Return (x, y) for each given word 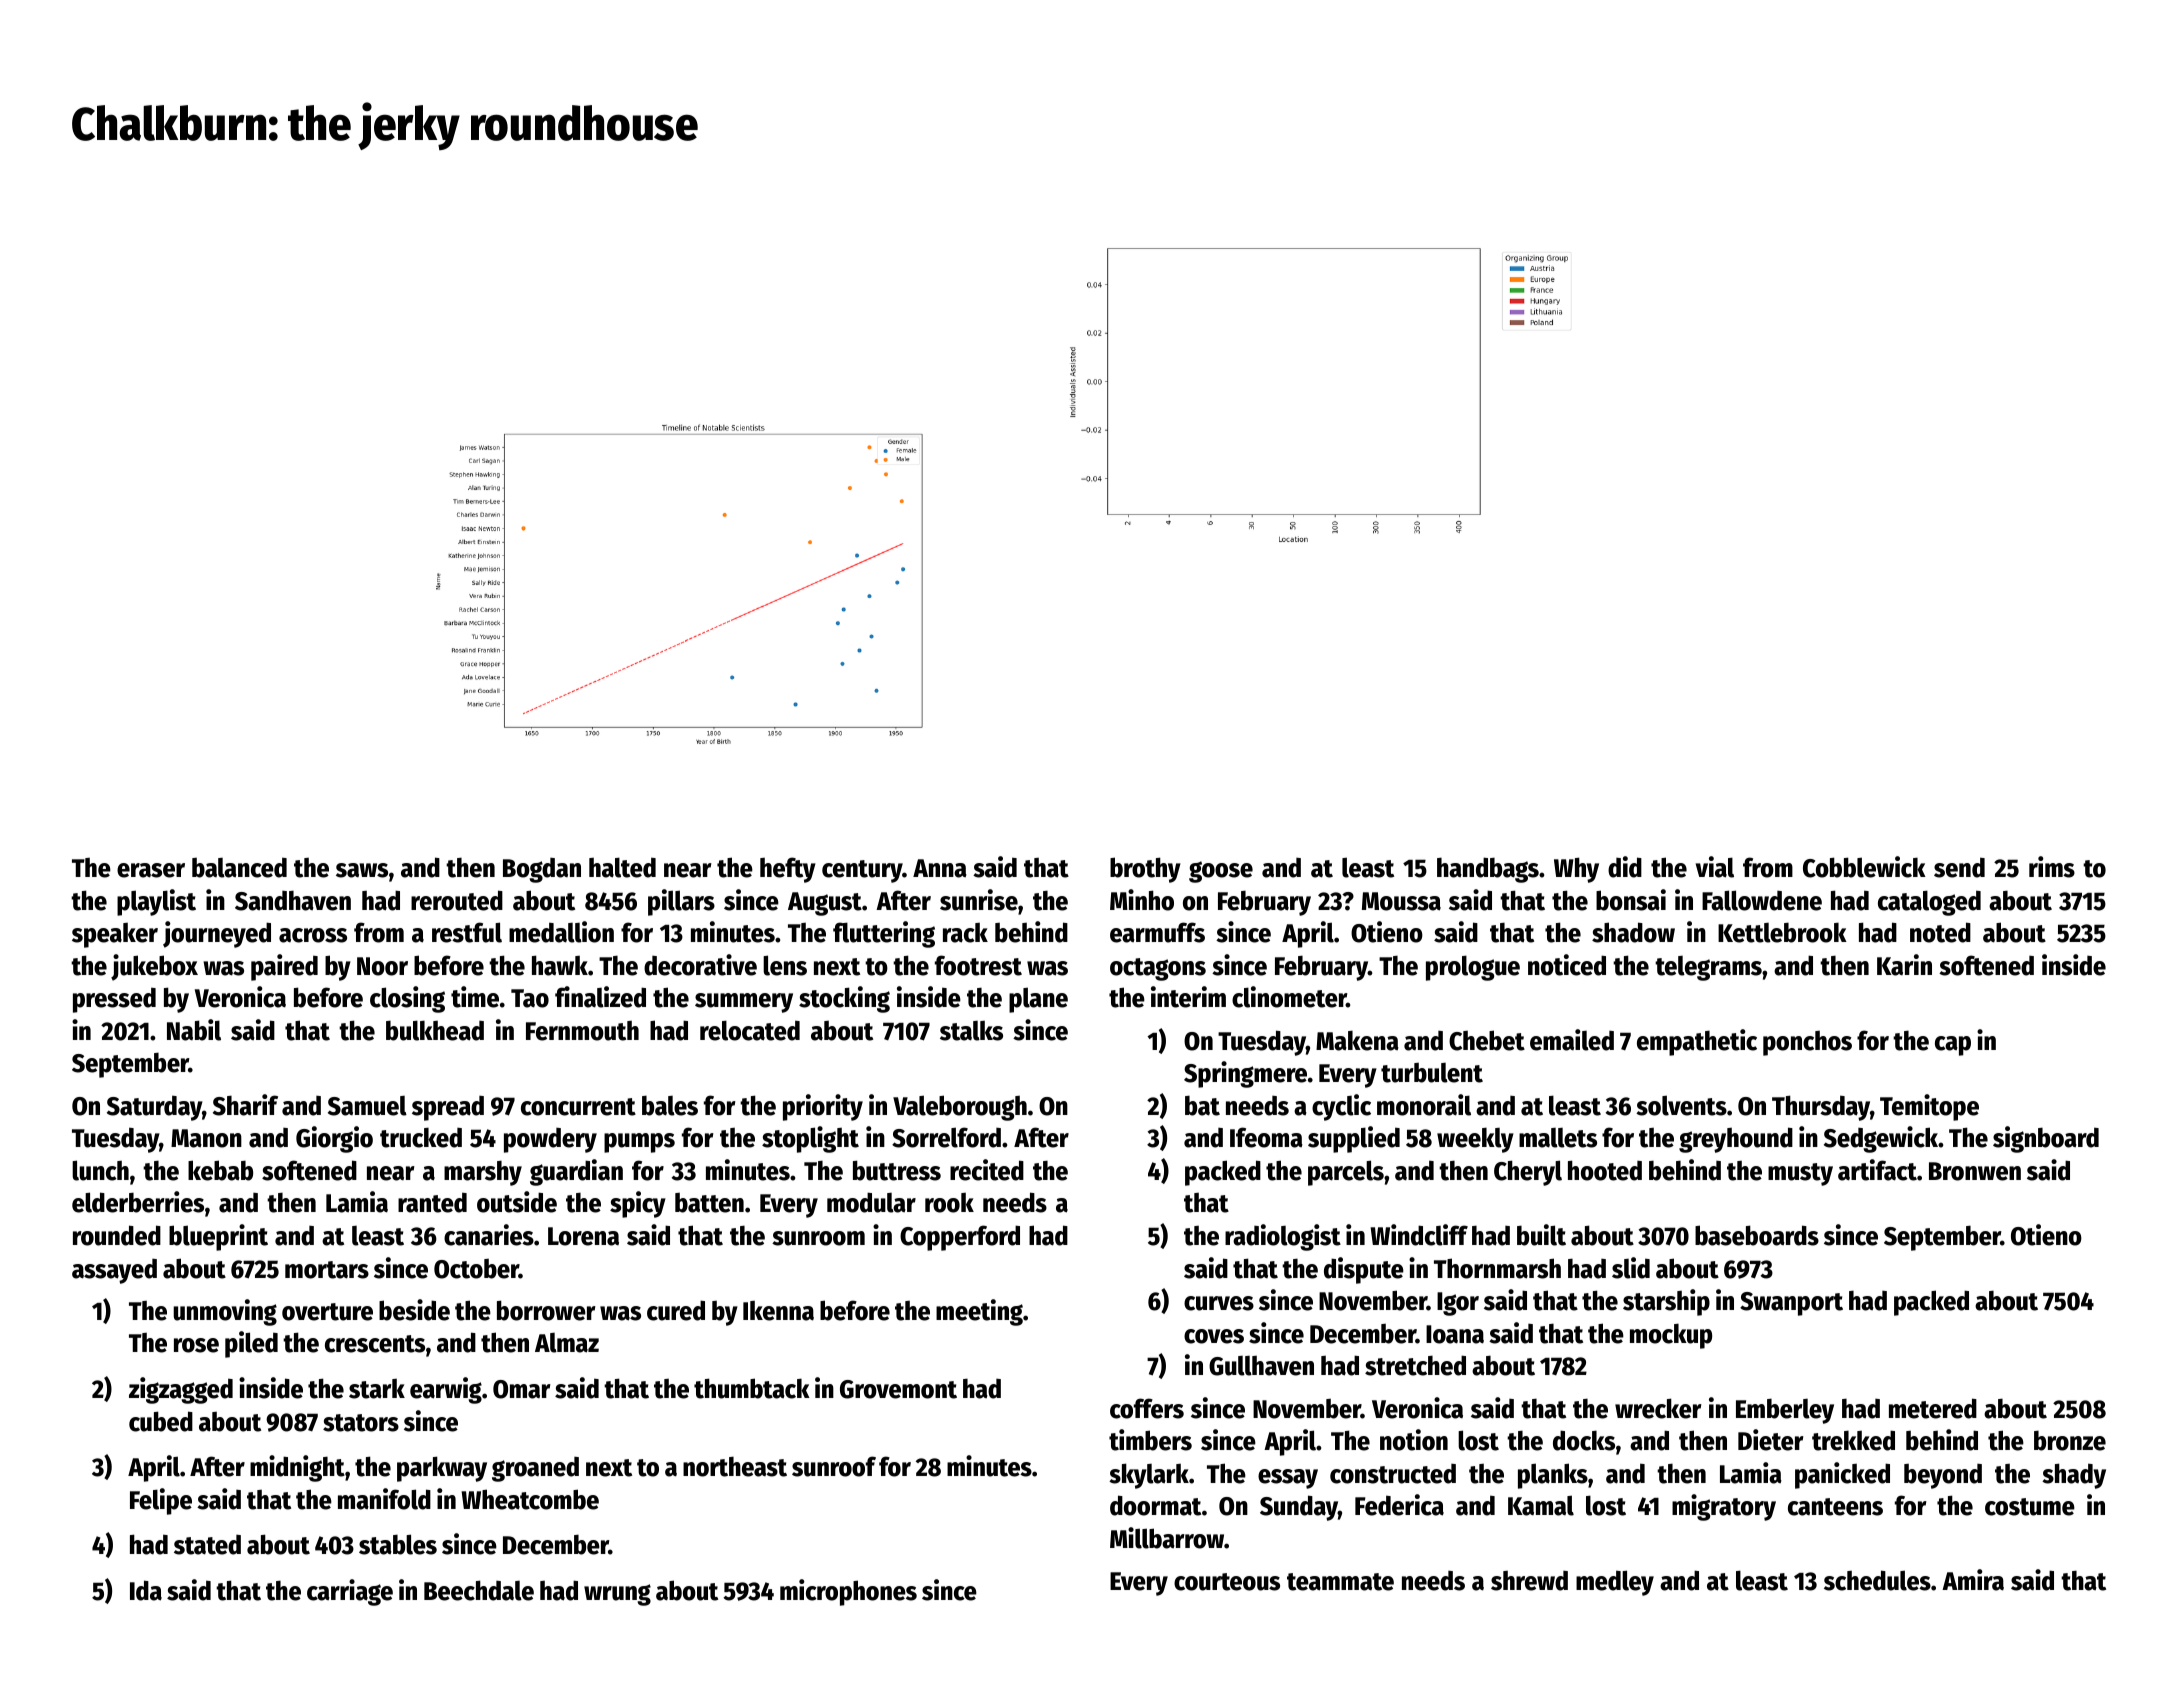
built (1541, 1235)
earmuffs (1157, 932)
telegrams (1708, 968)
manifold (384, 1499)
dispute (1364, 1270)
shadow (1633, 932)
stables (398, 1544)
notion (1414, 1440)
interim (1188, 997)
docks (1584, 1440)
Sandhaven (293, 900)
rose (196, 1345)
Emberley (1785, 1411)
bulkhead (435, 1030)
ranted (432, 1202)
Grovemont (898, 1389)
